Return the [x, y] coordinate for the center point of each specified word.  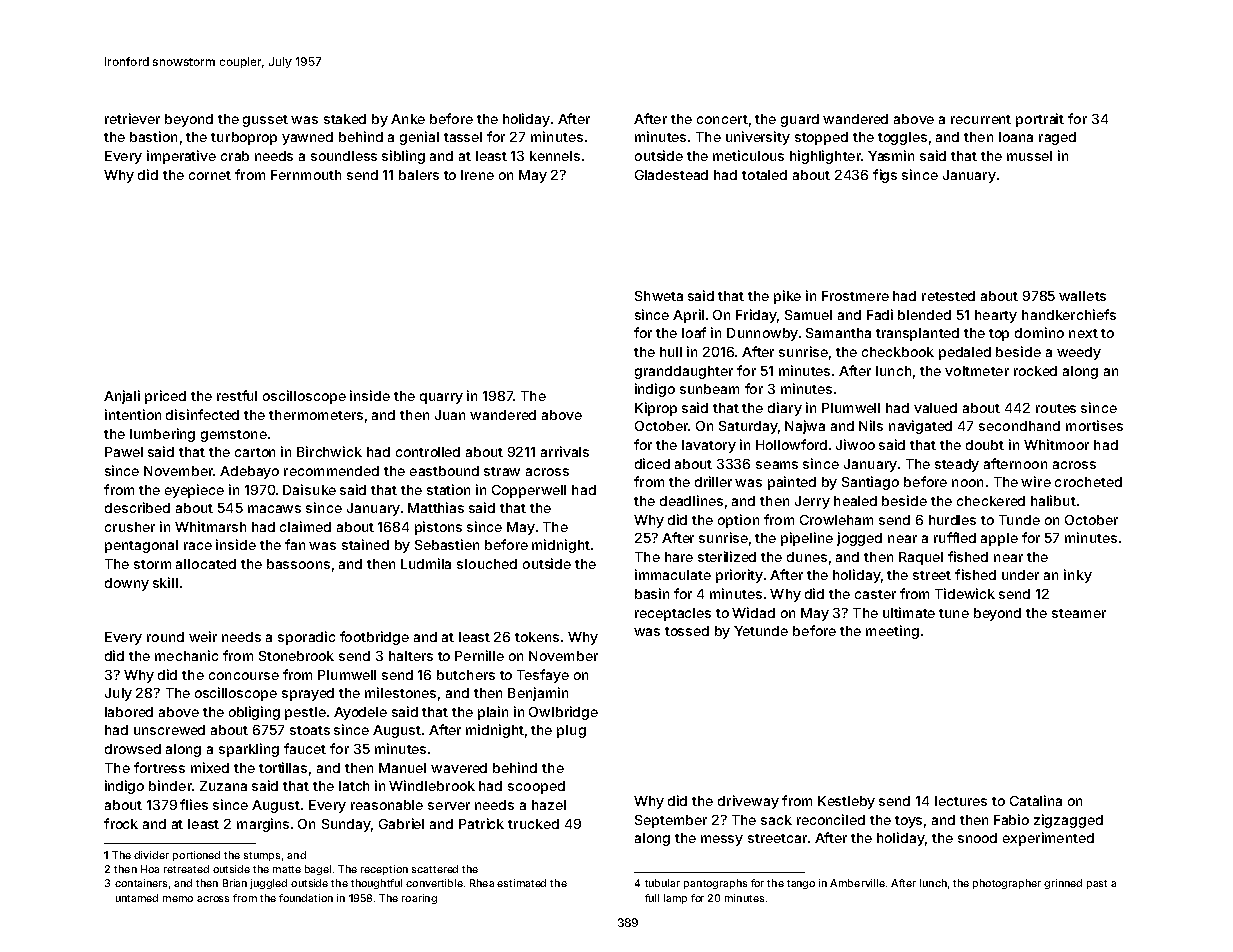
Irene [477, 175]
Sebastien [447, 544]
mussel [1029, 156]
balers [419, 175]
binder [170, 785]
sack [776, 820]
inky [1078, 576]
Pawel [124, 452]
